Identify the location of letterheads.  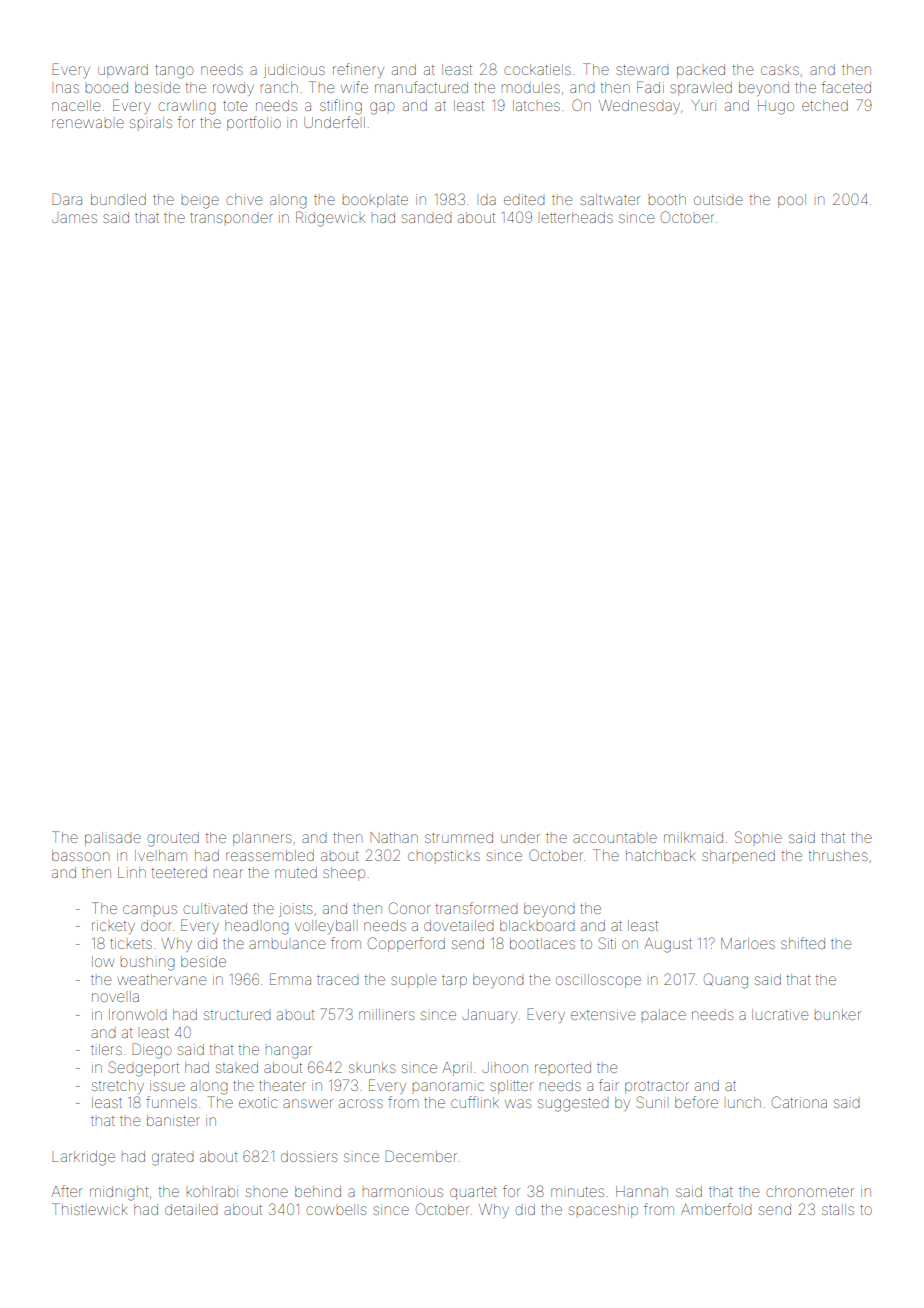
(577, 217).
